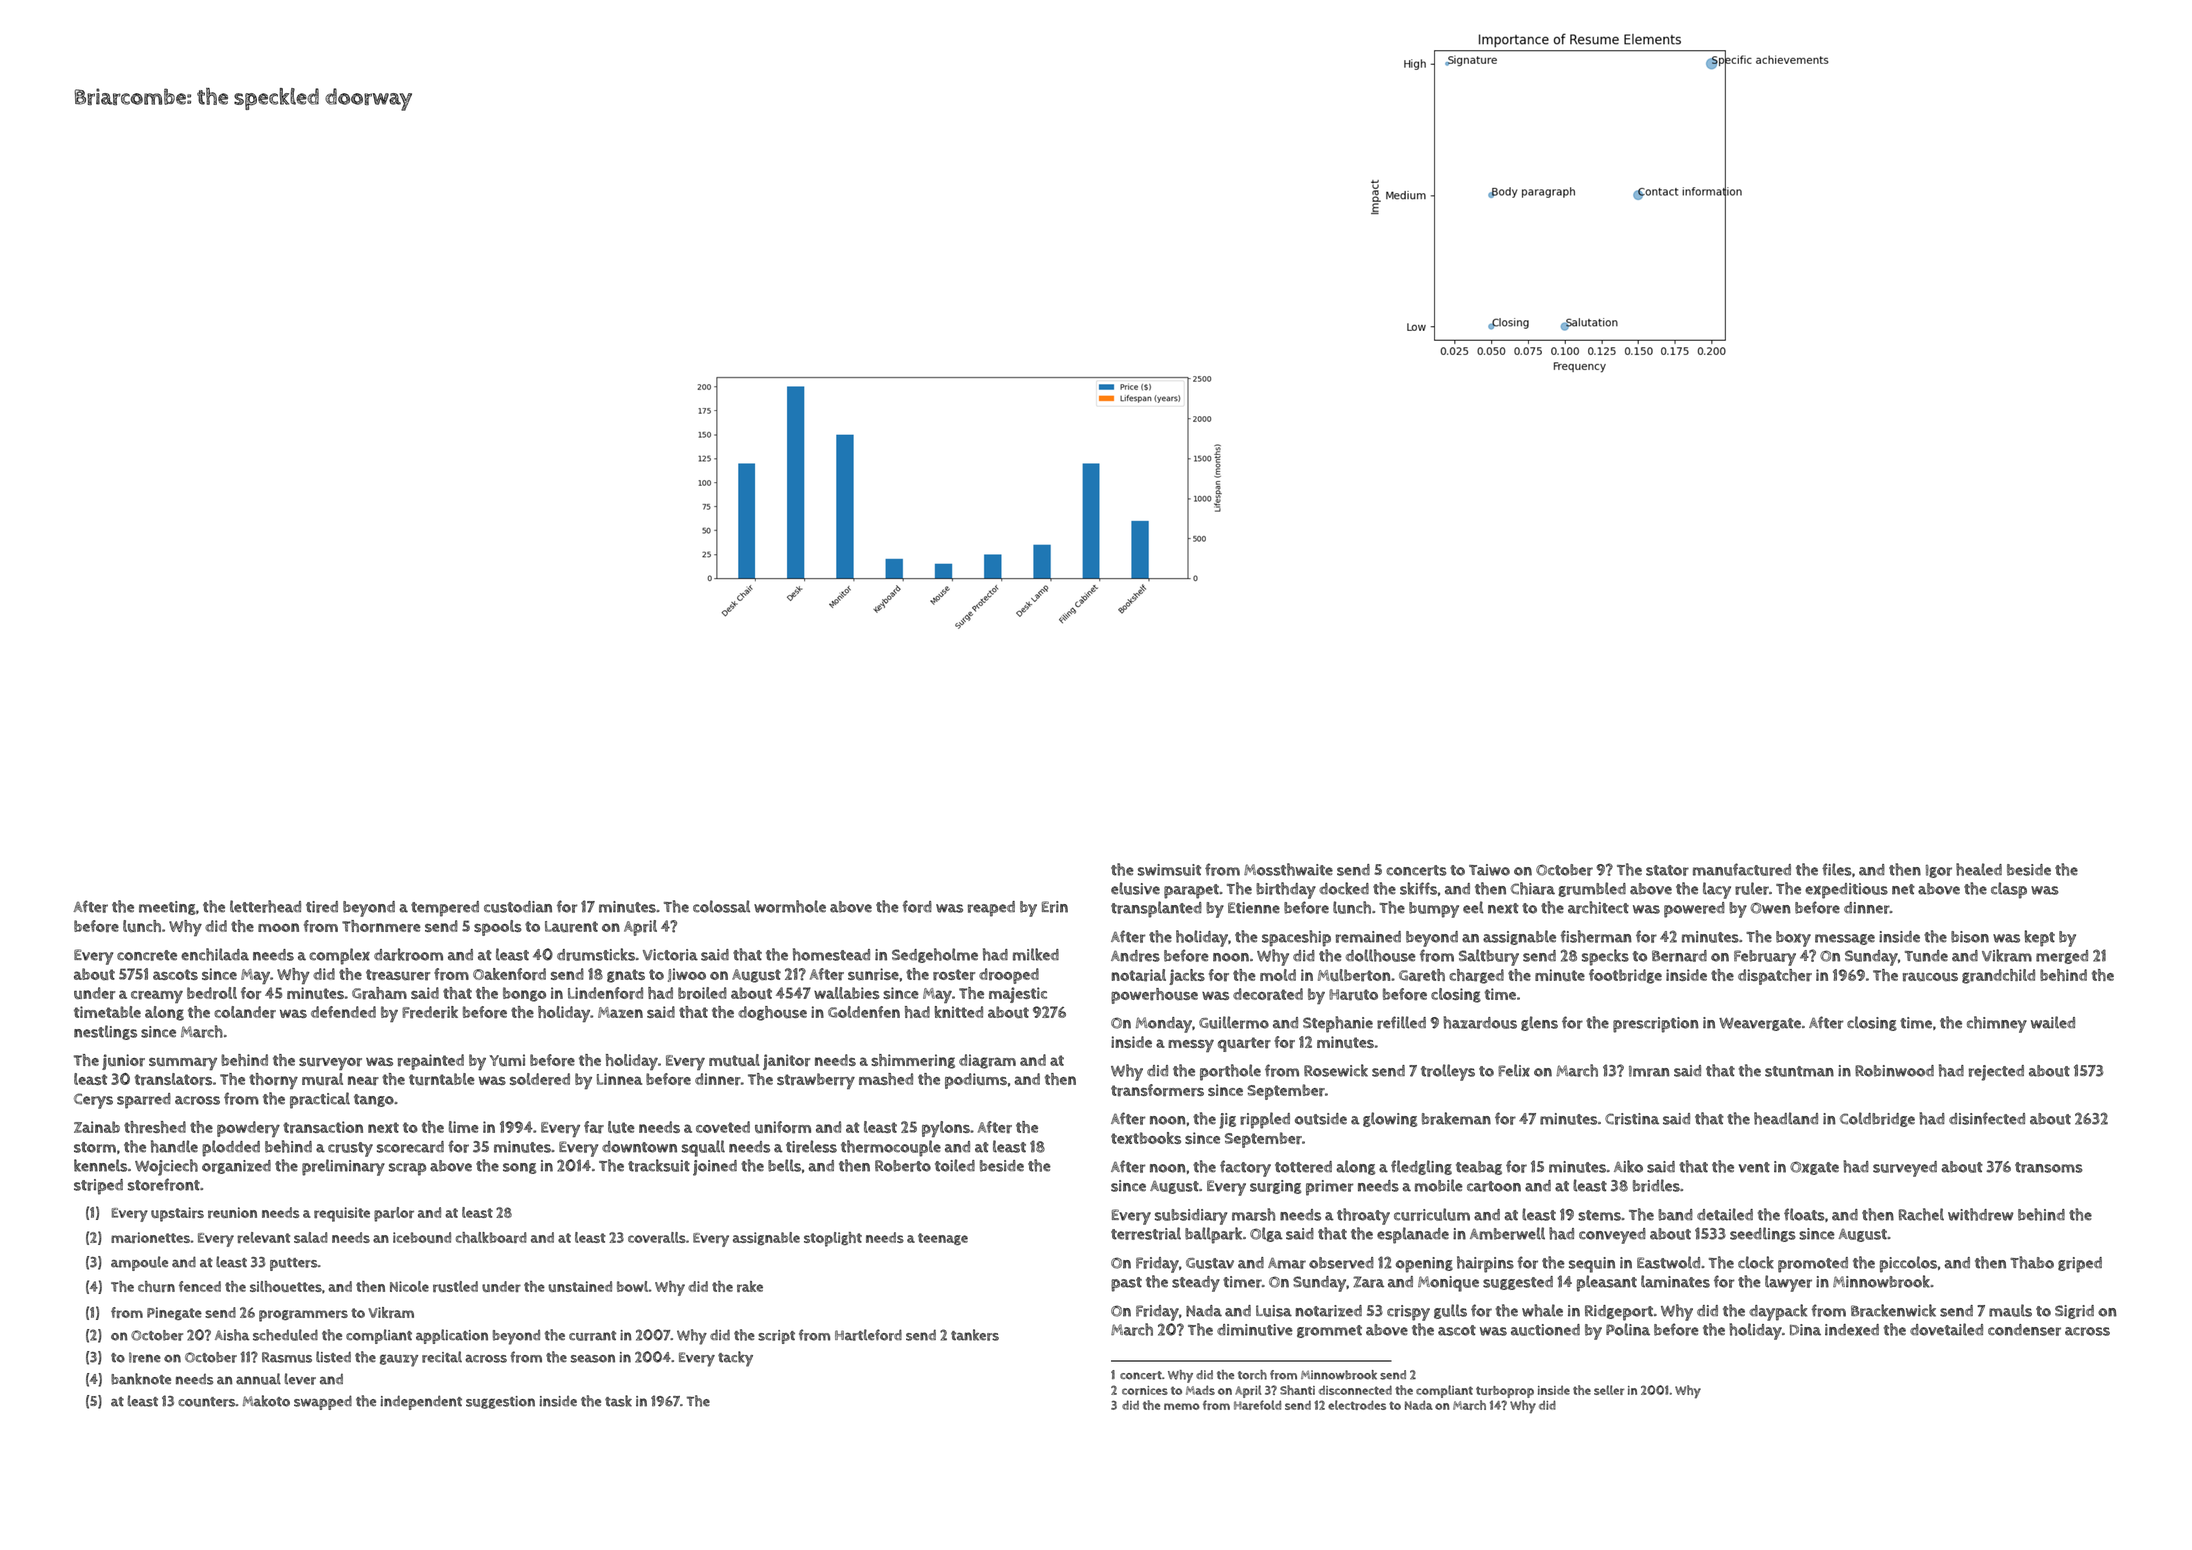  Describe the element at coordinates (1979, 869) in the document. I see `healed` at that location.
